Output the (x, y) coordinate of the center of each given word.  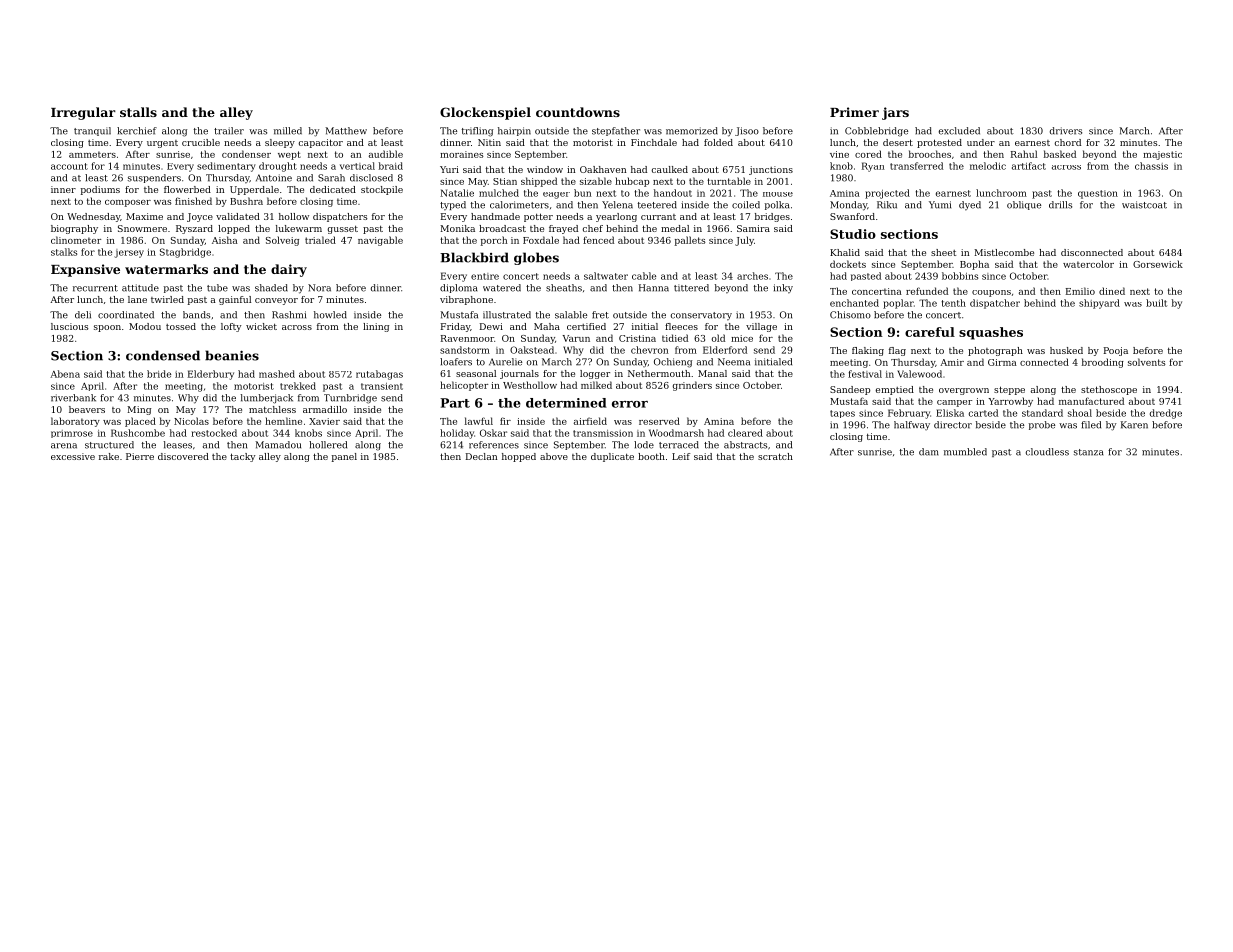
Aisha (225, 240)
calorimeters (519, 205)
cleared (745, 433)
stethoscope (1109, 390)
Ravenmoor (467, 338)
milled (288, 131)
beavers (87, 409)
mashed (277, 374)
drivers (1066, 131)
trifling (477, 132)
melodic (988, 166)
